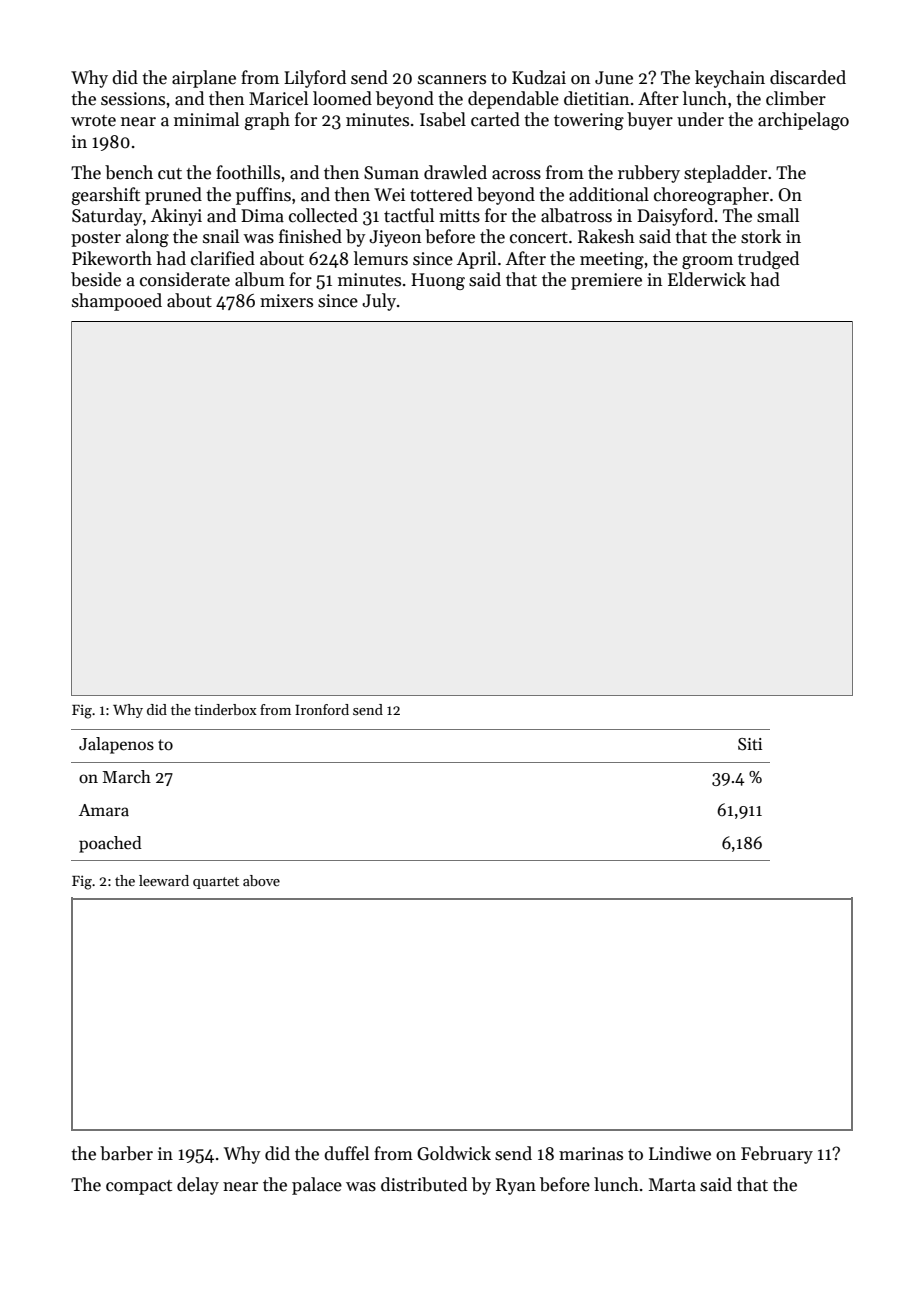 Image resolution: width=924 pixels, height=1308 pixels. I want to click on Rakesh, so click(606, 236).
